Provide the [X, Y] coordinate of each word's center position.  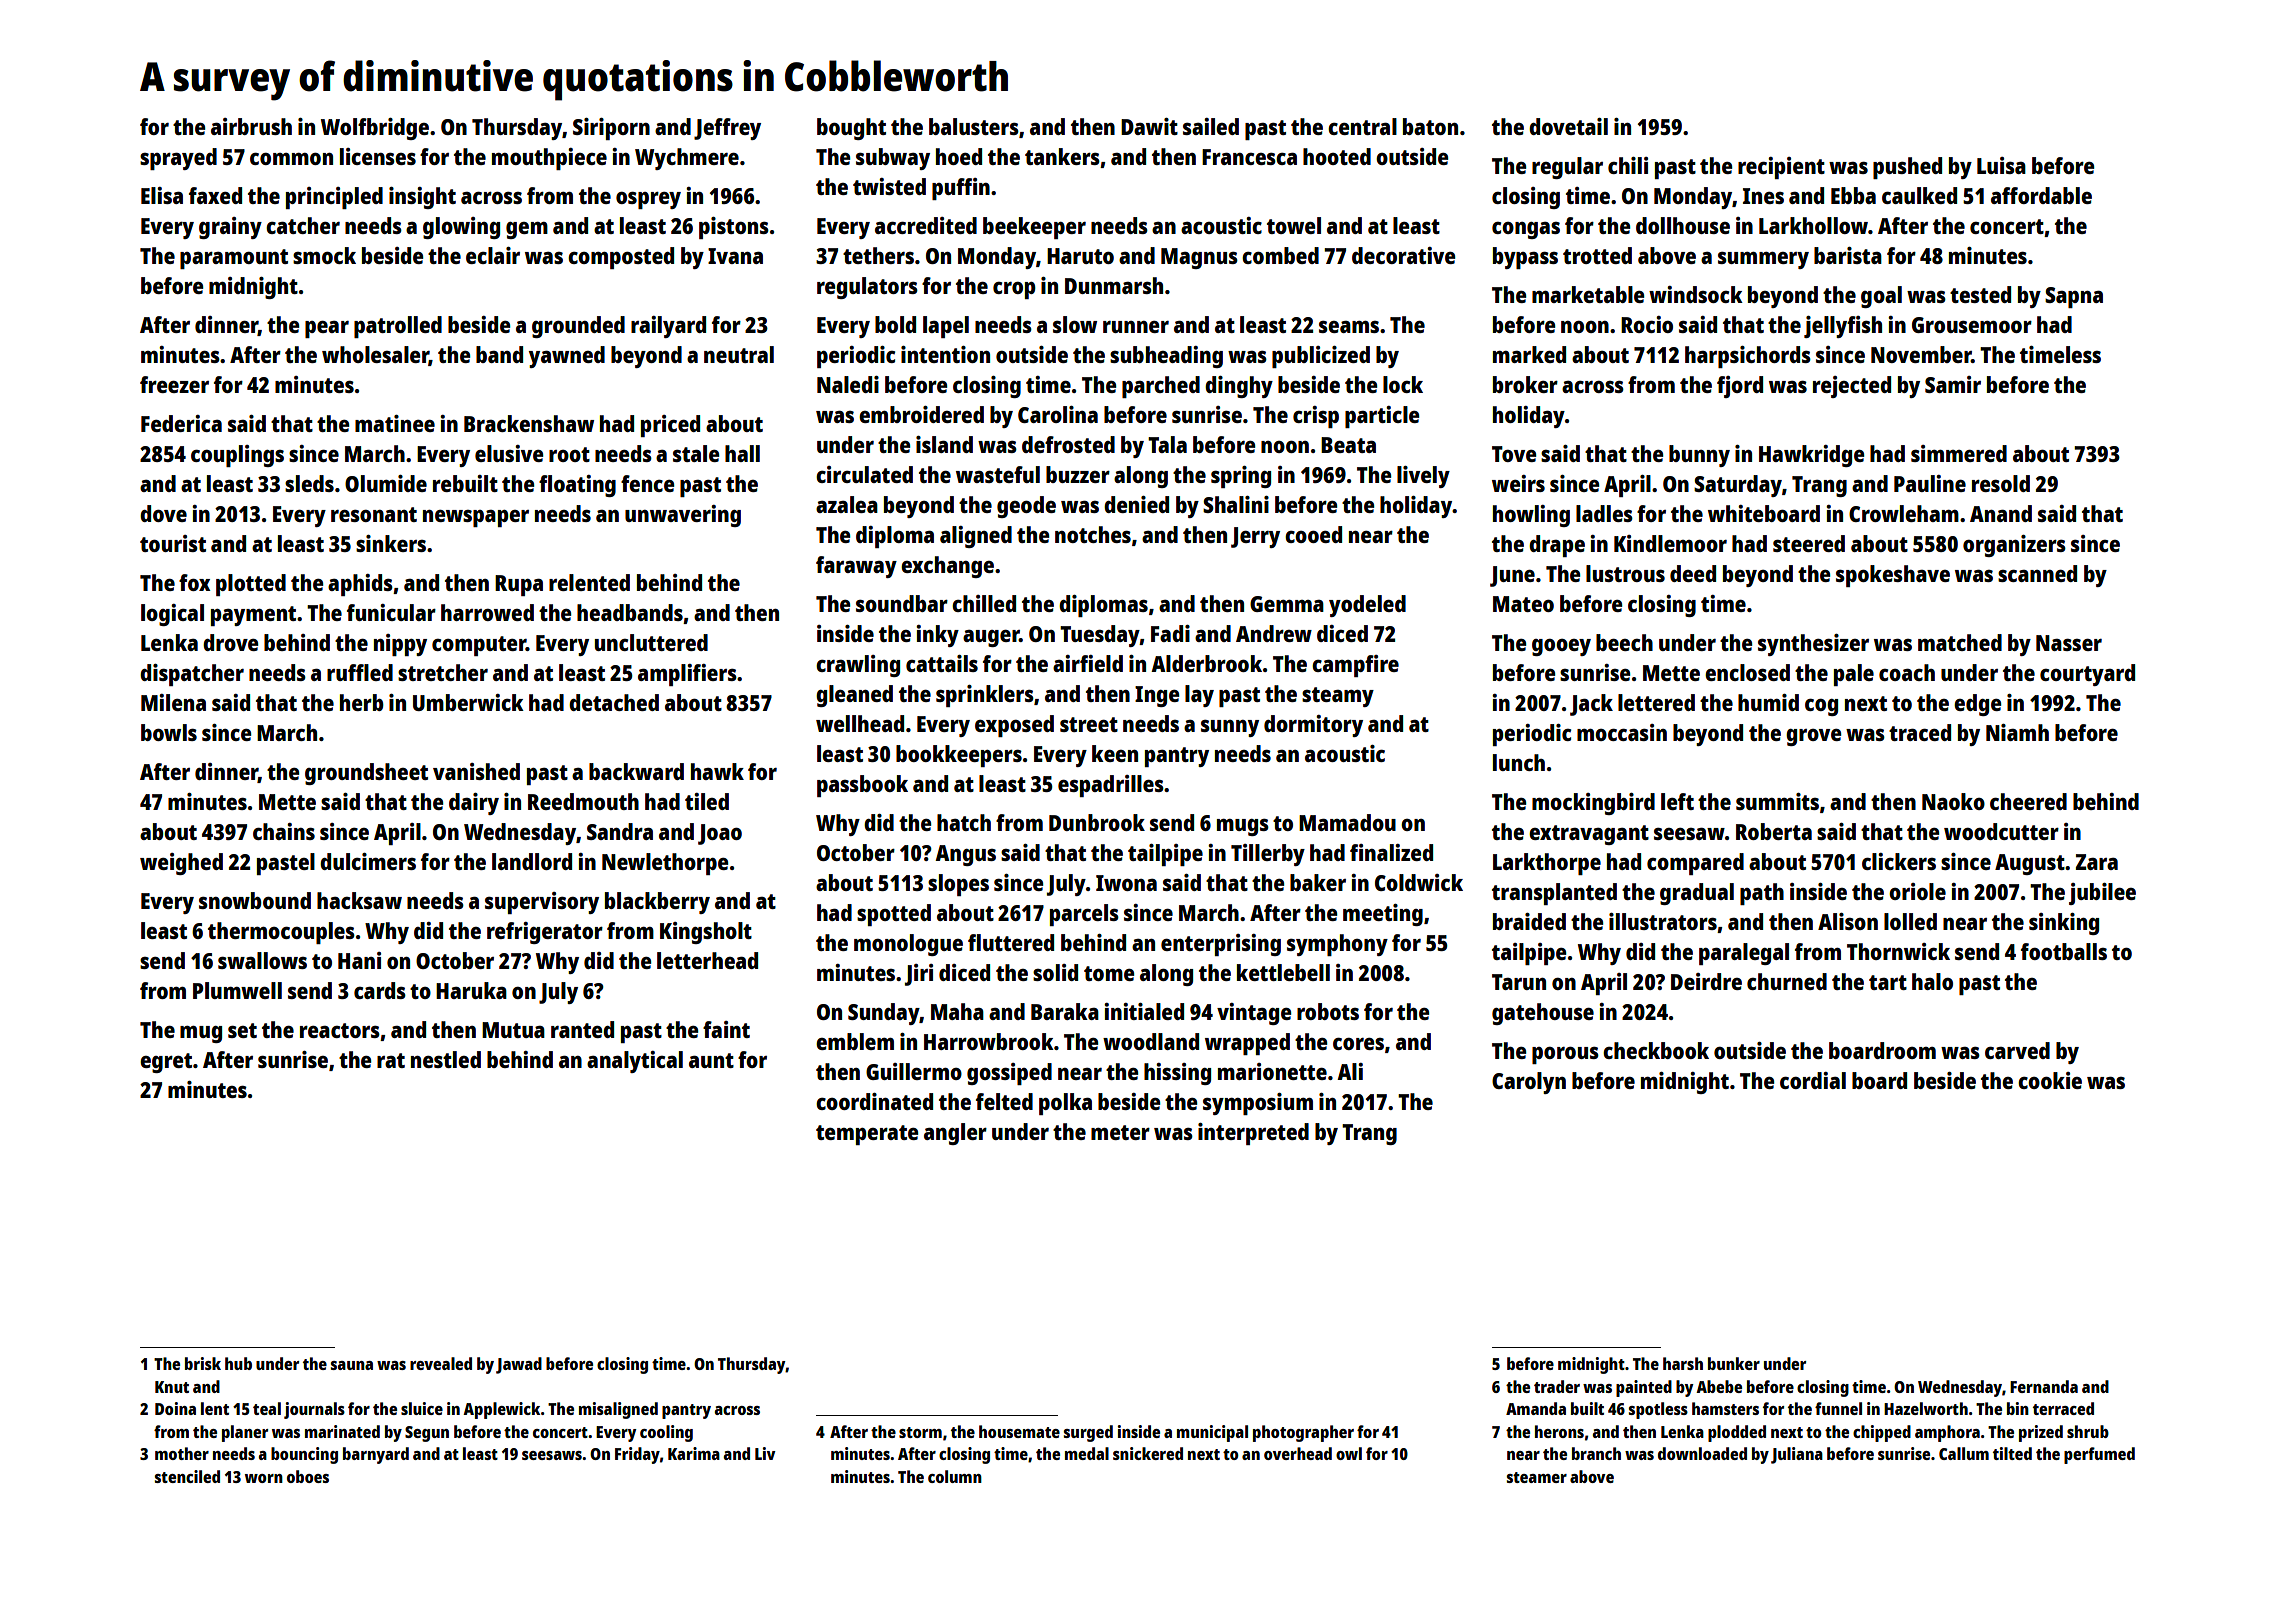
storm [920, 1432]
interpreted [1253, 1134]
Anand [2001, 513]
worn [264, 1478]
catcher [303, 225]
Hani [359, 960]
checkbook [1656, 1050]
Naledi [848, 384]
